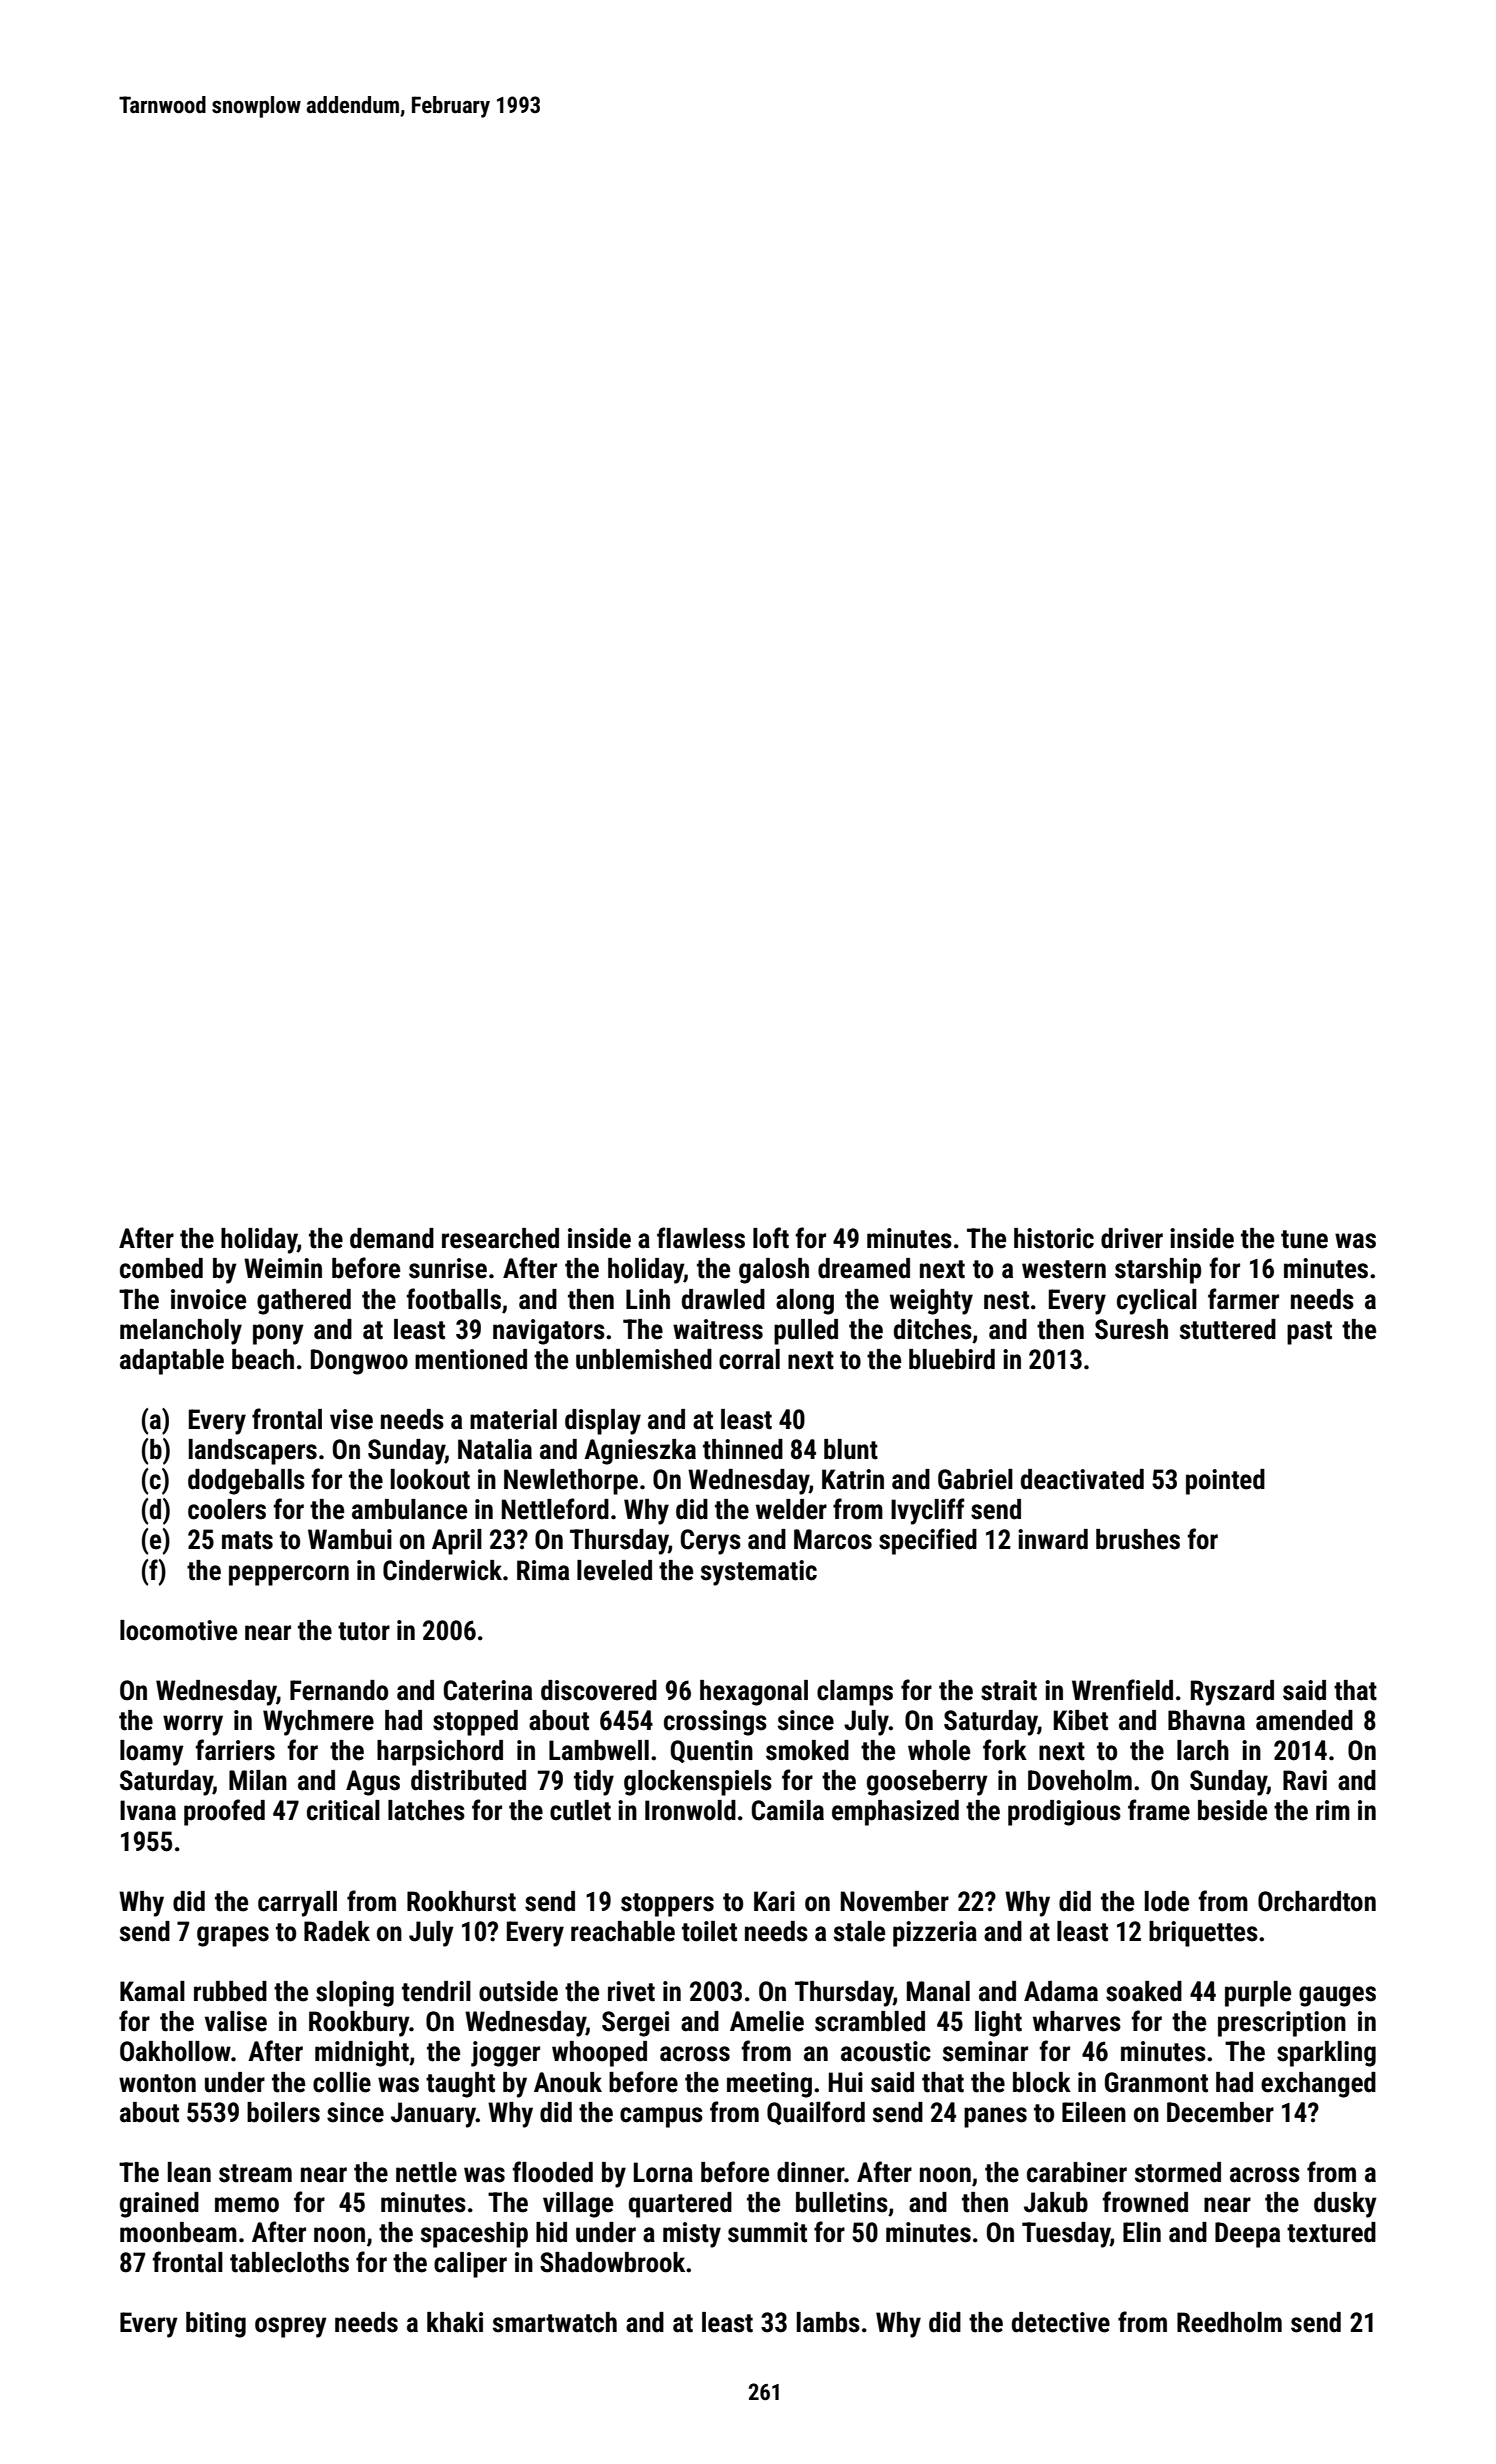 The image size is (1496, 2464). What do you see at coordinates (178, 2232) in the page?
I see `moonbeam` at bounding box center [178, 2232].
